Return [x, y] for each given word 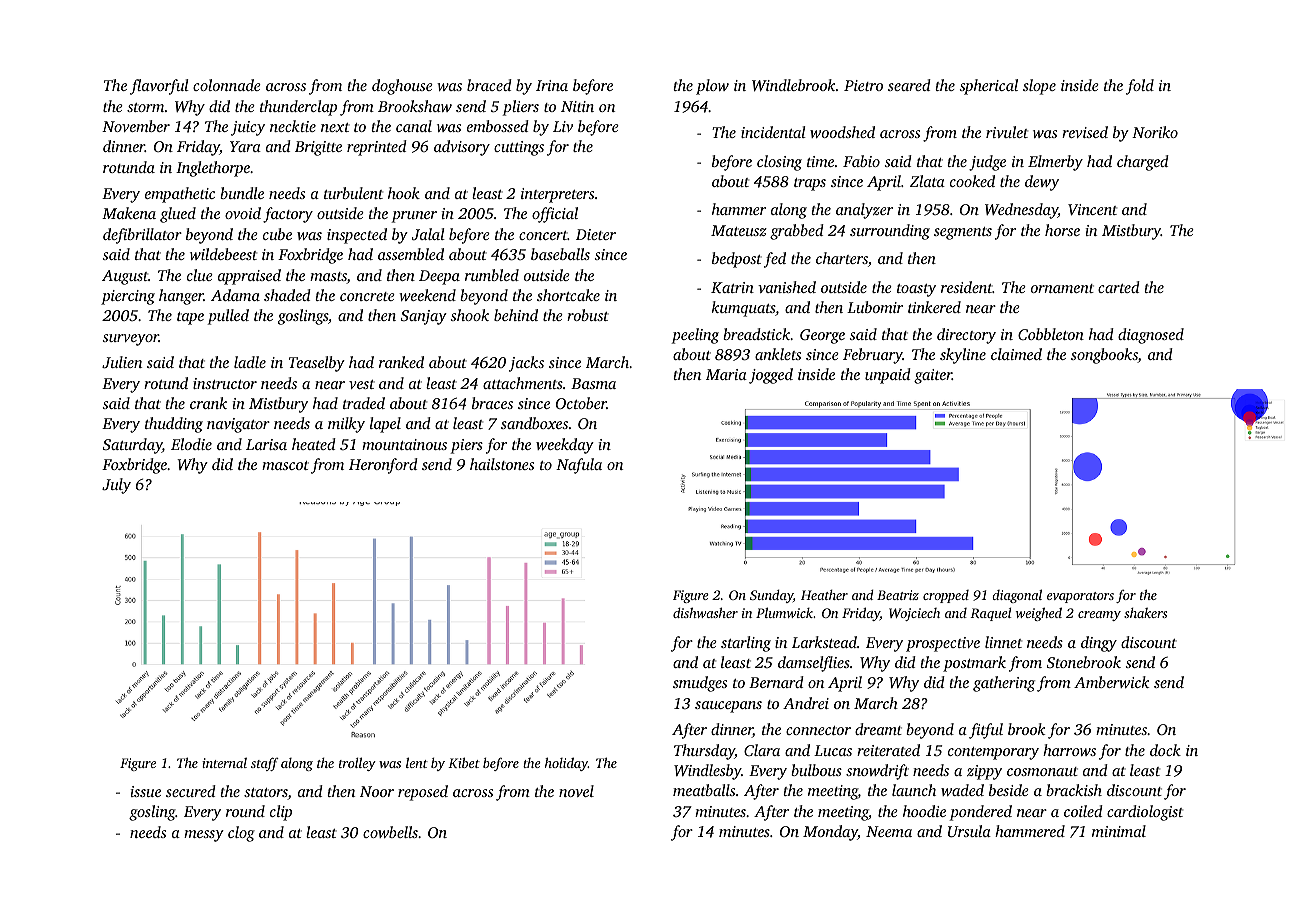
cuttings [519, 148]
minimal [1119, 831]
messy [204, 836]
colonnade [227, 85]
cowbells [390, 832]
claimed [1016, 354]
